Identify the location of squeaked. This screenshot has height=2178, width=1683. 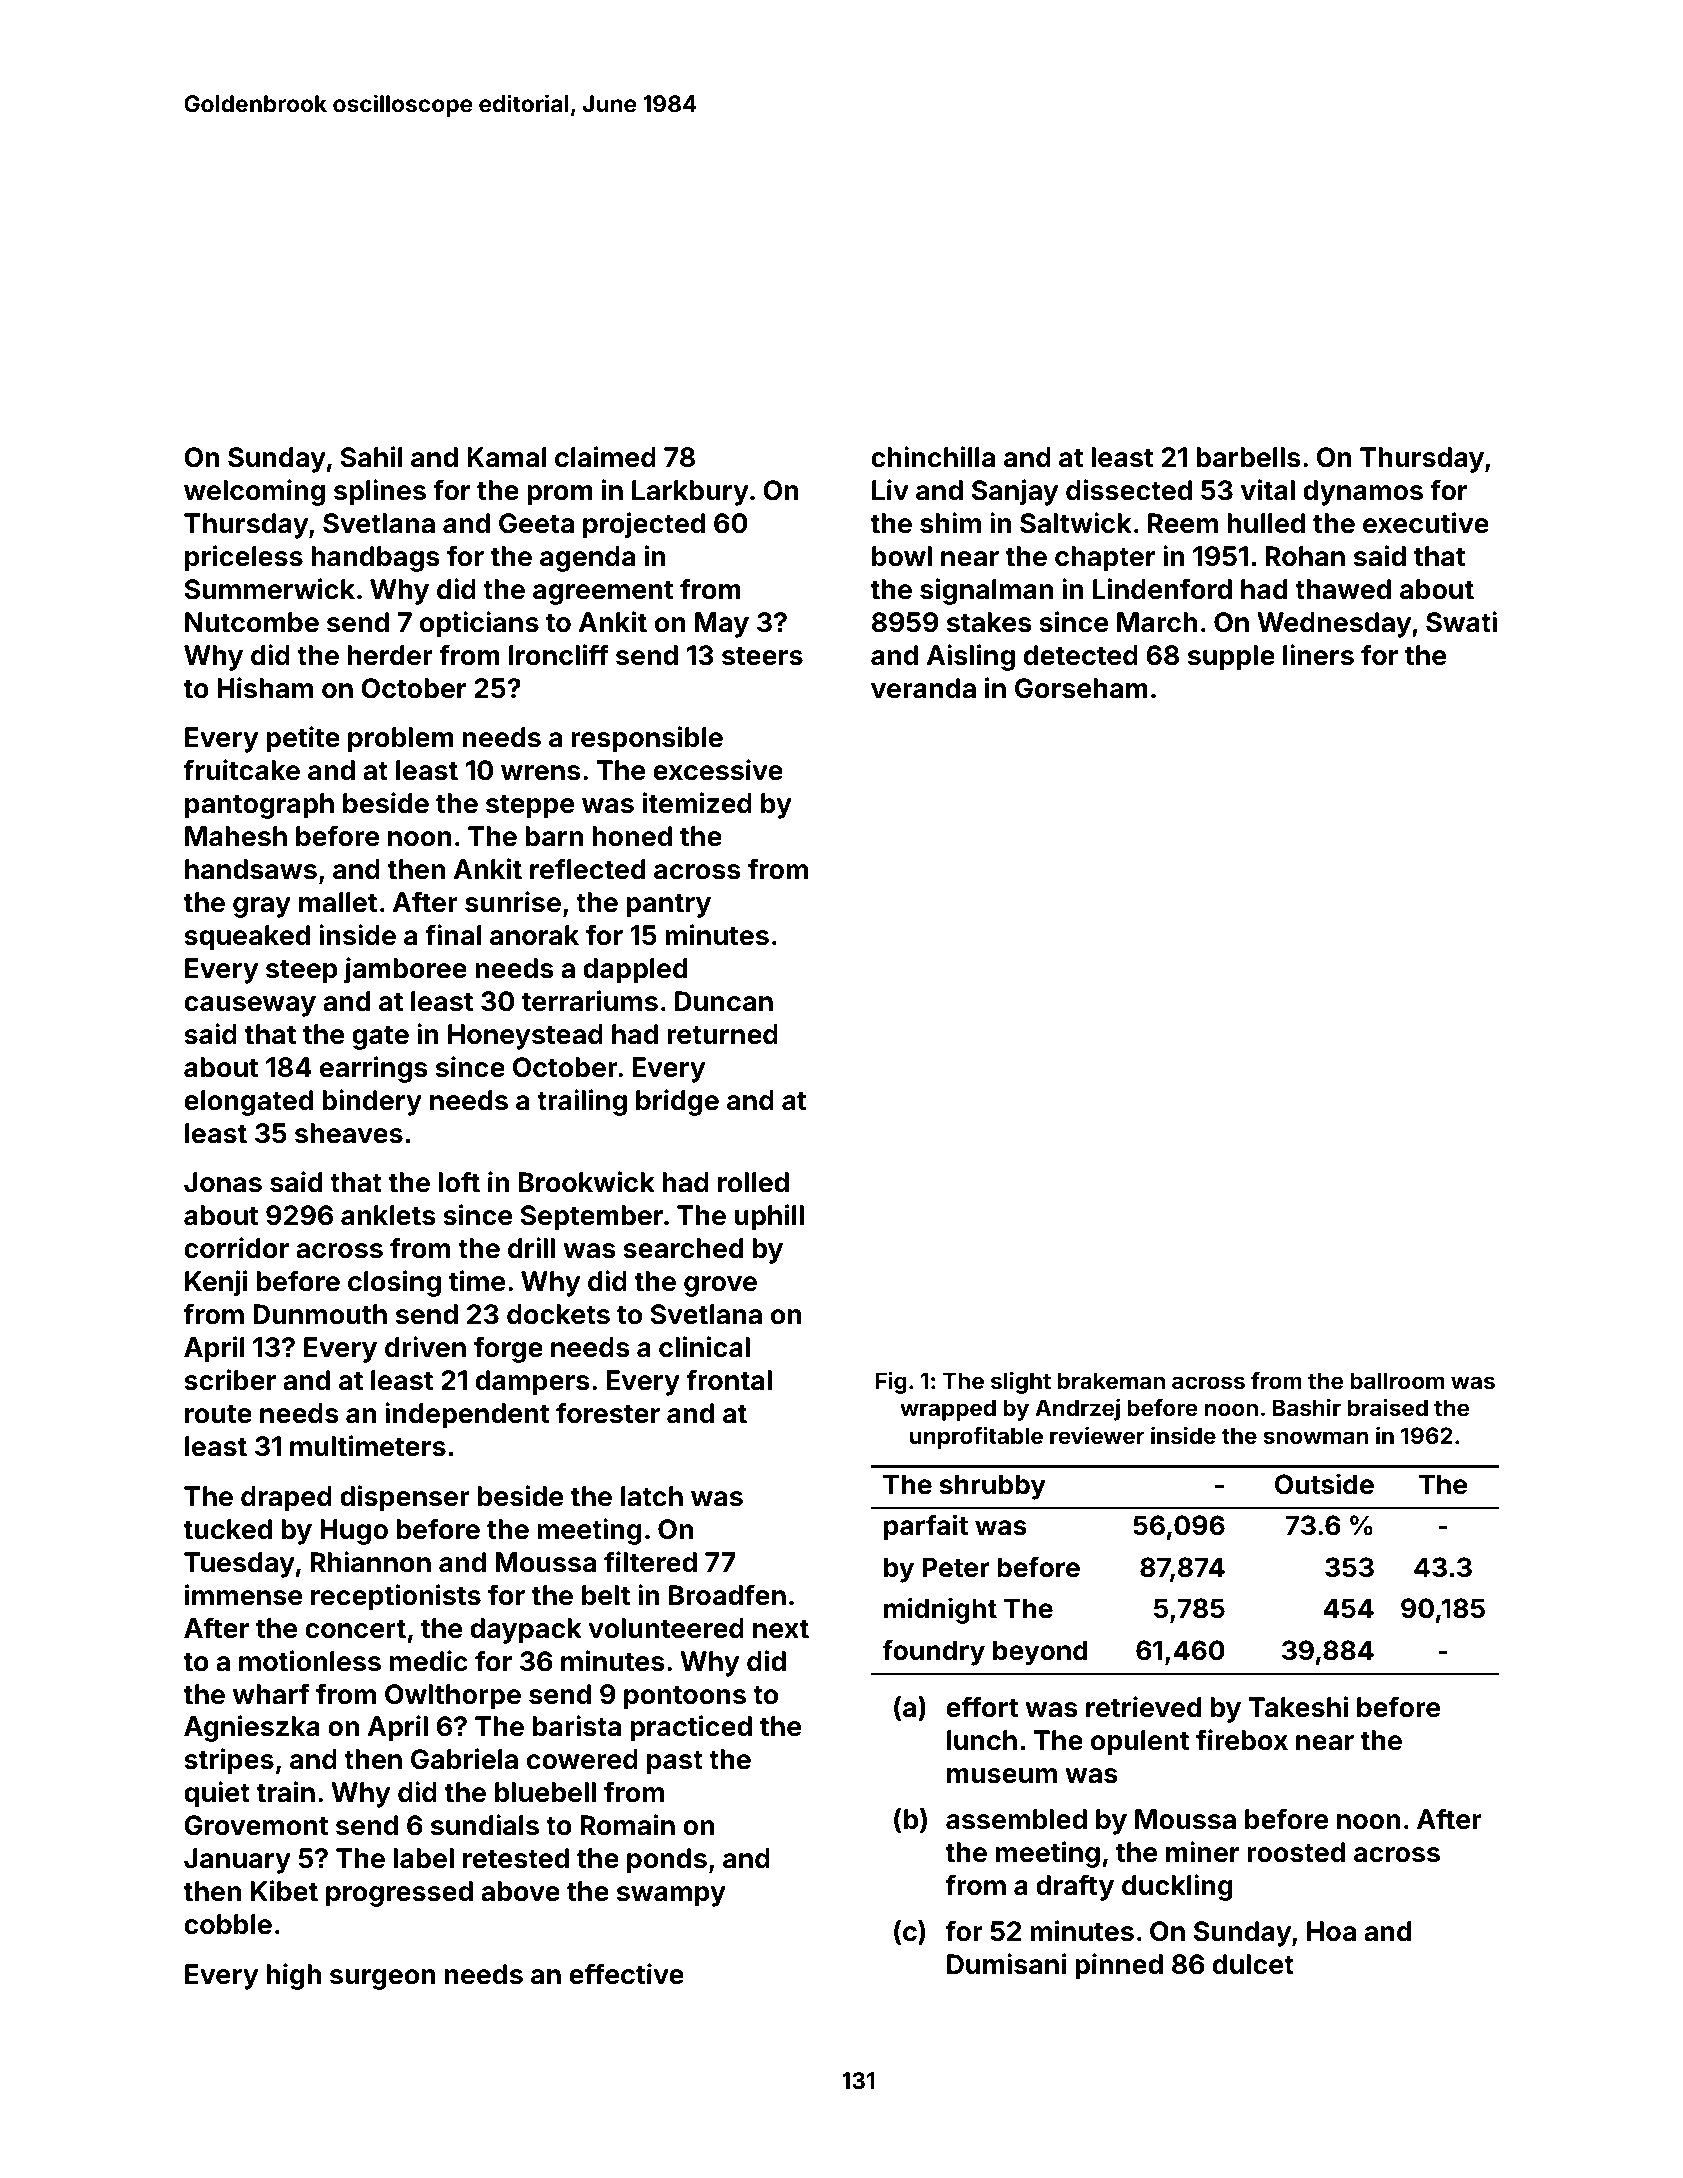
(247, 938).
